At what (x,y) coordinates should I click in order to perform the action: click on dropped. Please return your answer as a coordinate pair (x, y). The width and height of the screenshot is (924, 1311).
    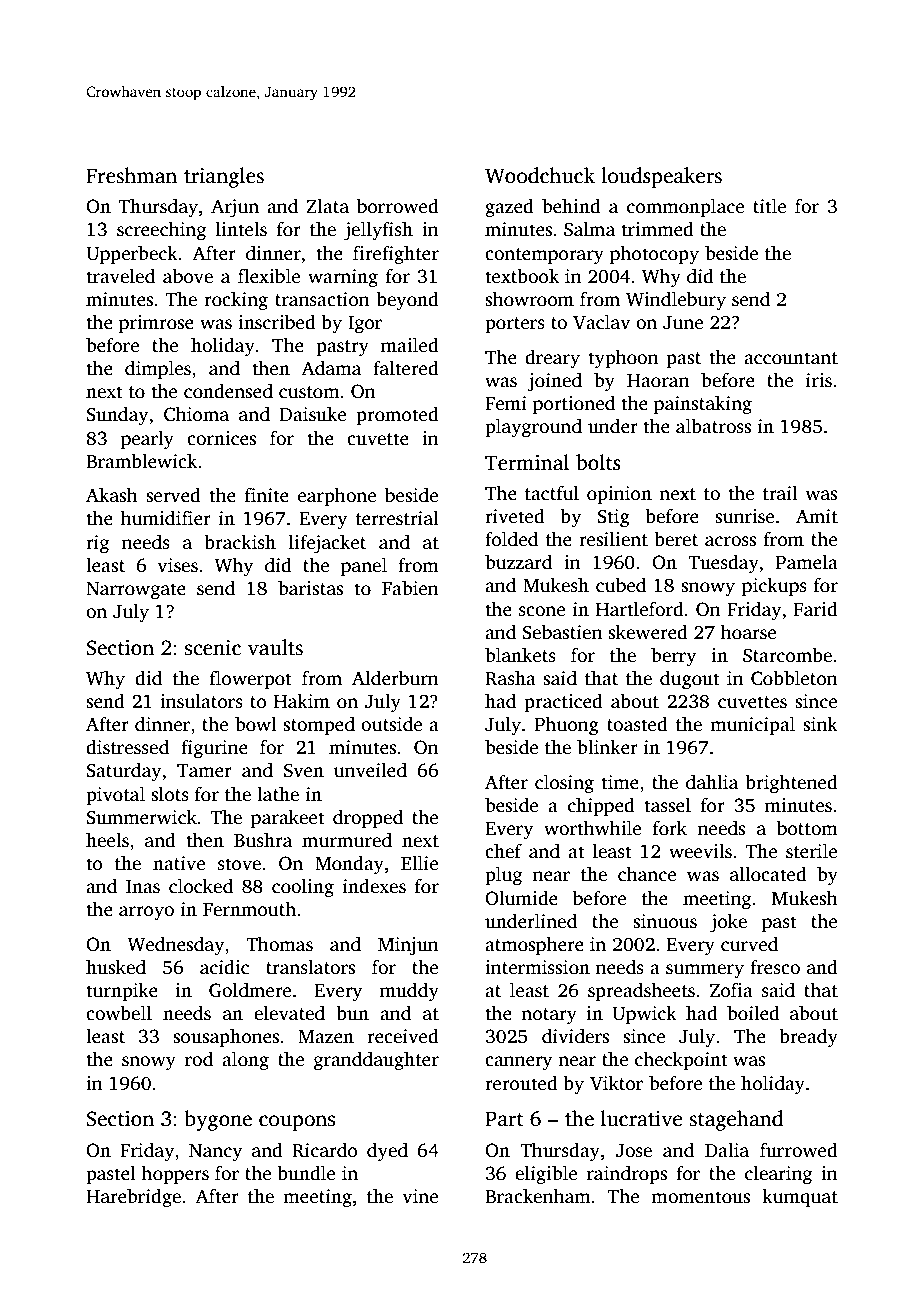
    Looking at the image, I should click on (368, 819).
